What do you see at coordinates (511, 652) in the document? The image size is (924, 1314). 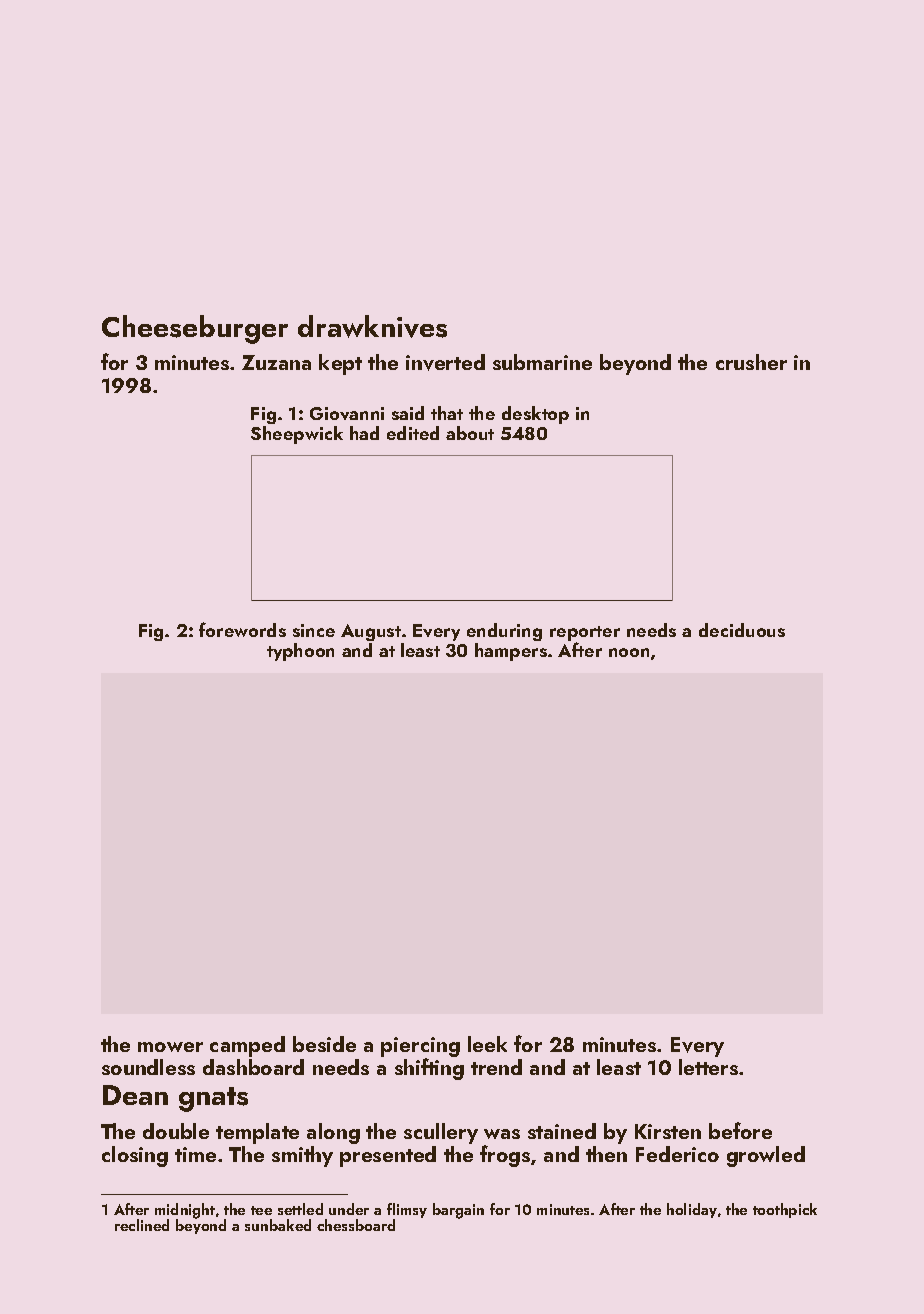 I see `hampers` at bounding box center [511, 652].
